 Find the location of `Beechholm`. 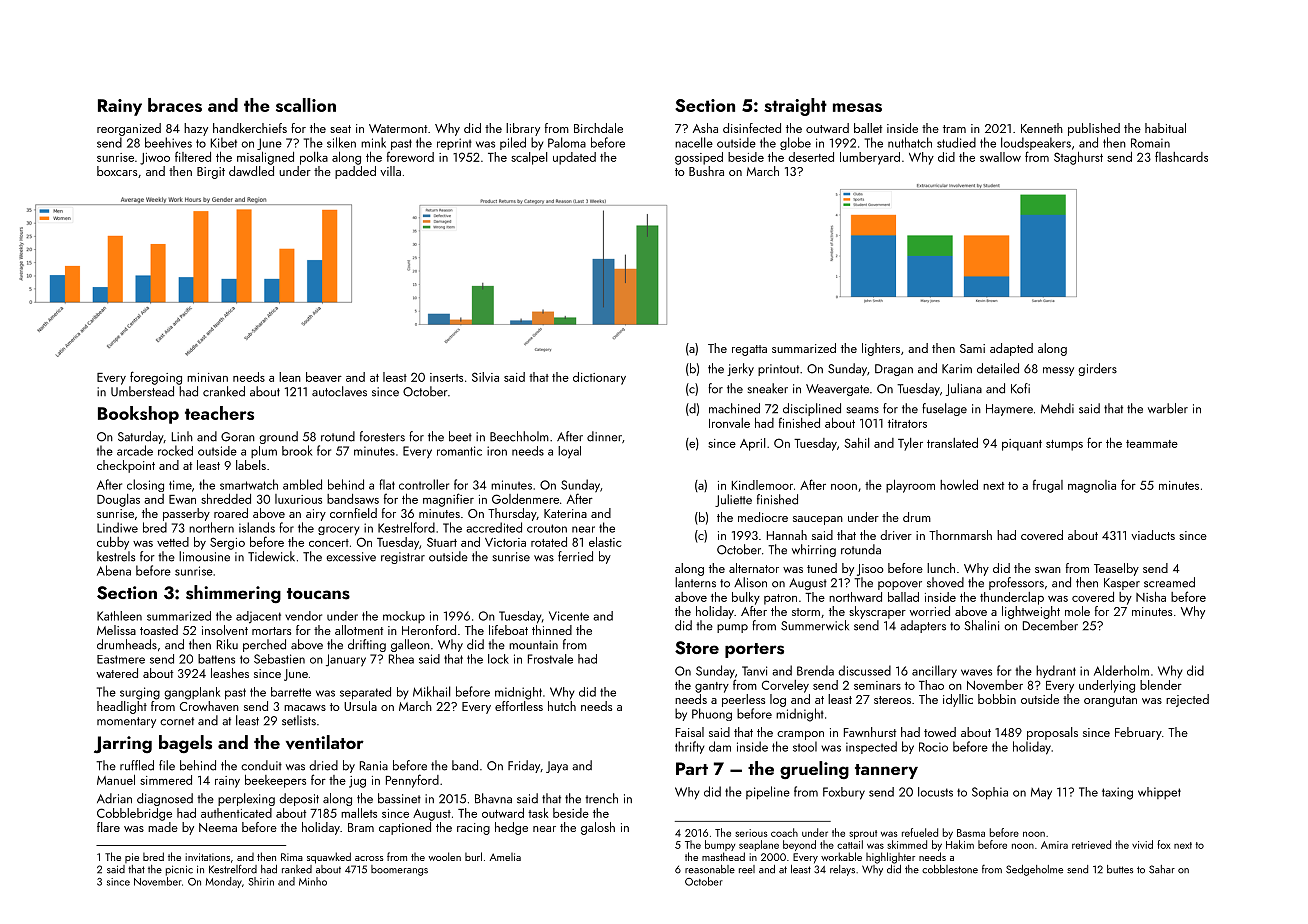

Beechholm is located at coordinates (519, 436).
